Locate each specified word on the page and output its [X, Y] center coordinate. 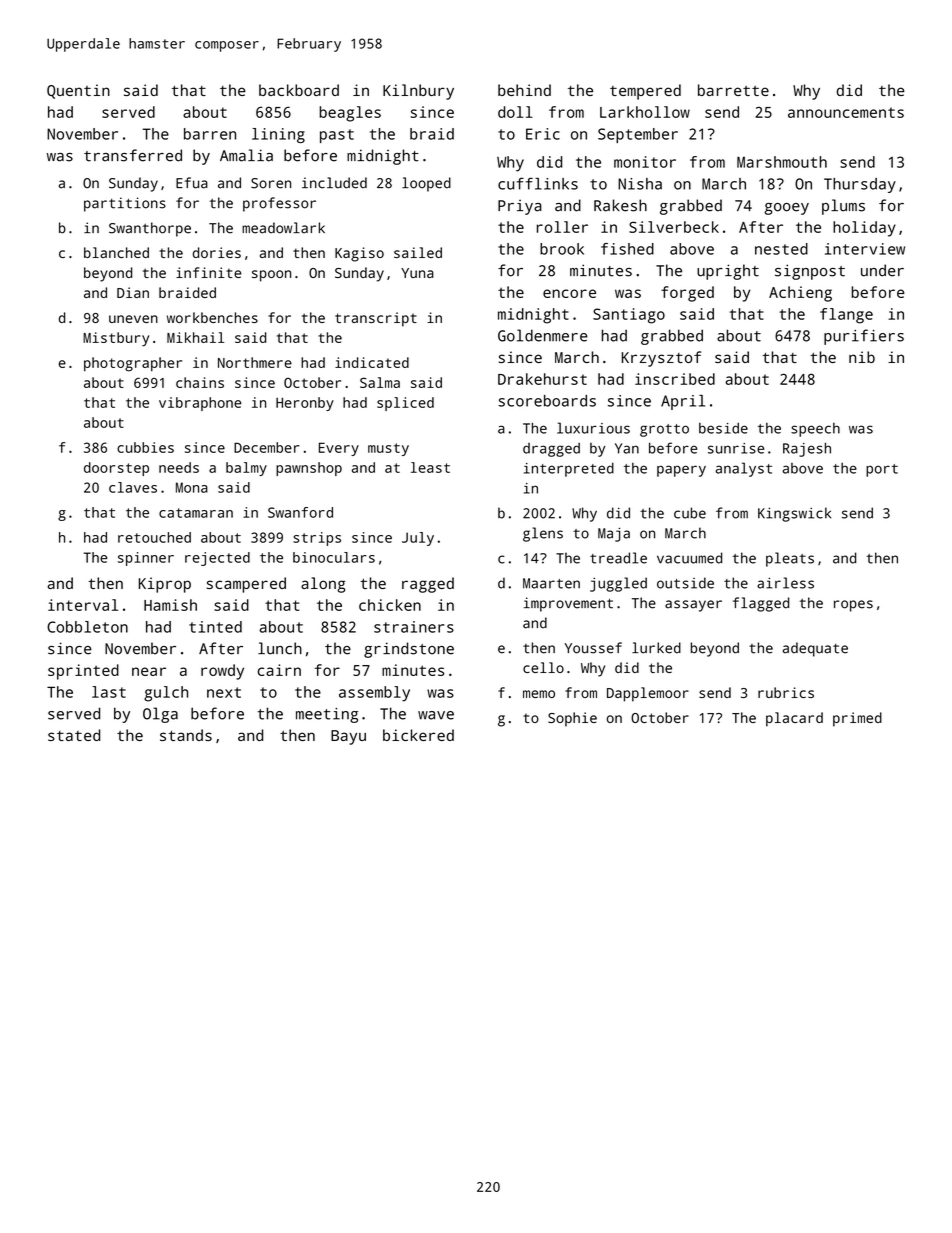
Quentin [78, 91]
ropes [853, 606]
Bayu [348, 737]
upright [728, 272]
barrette [733, 90]
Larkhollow [645, 112]
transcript [376, 319]
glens [543, 534]
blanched [116, 252]
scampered [246, 585]
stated [74, 735]
